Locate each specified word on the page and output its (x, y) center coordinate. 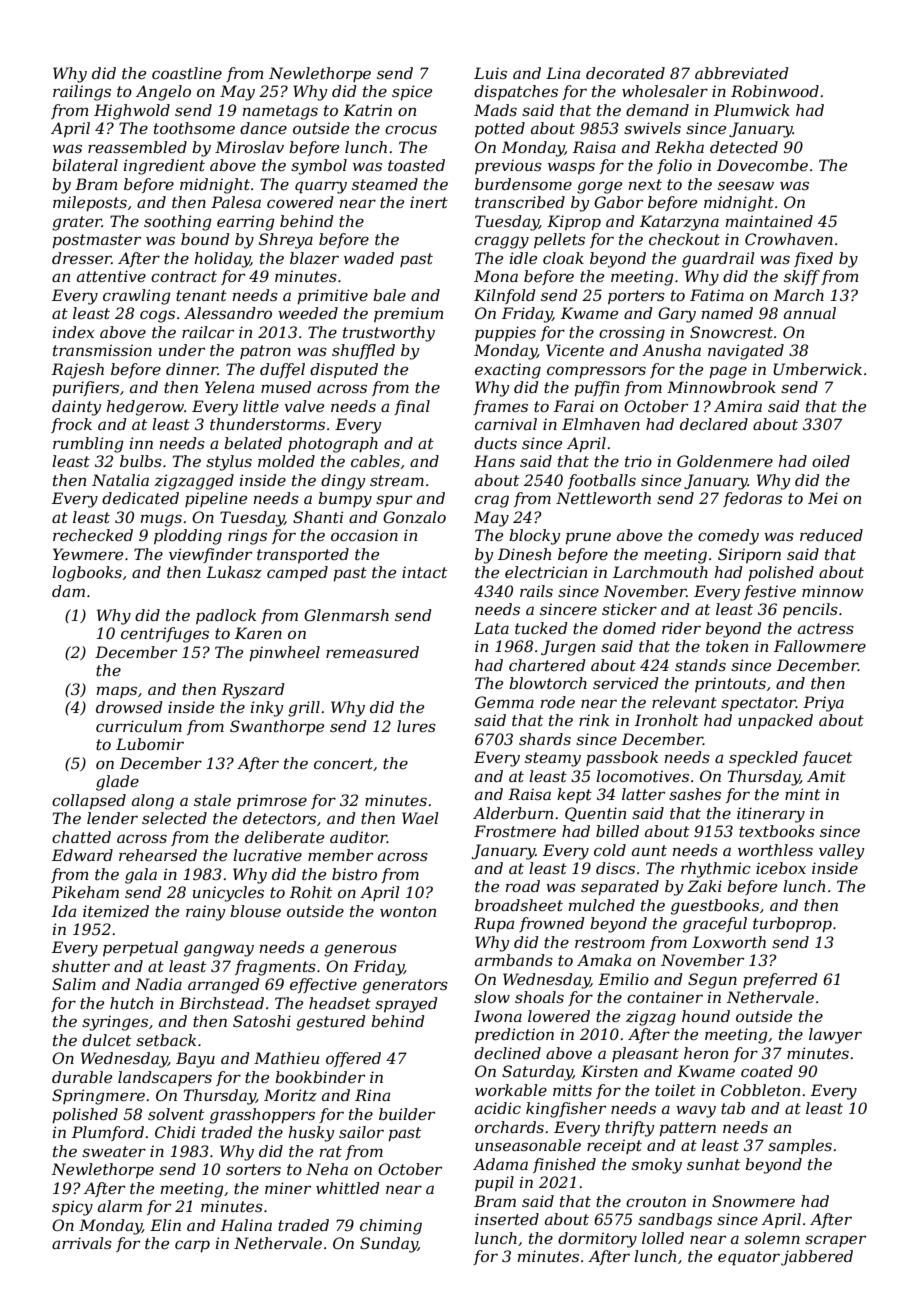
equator (749, 1258)
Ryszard (253, 691)
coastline (187, 73)
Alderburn (513, 813)
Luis (490, 73)
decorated (625, 73)
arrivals (82, 1243)
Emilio (623, 979)
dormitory (597, 1240)
